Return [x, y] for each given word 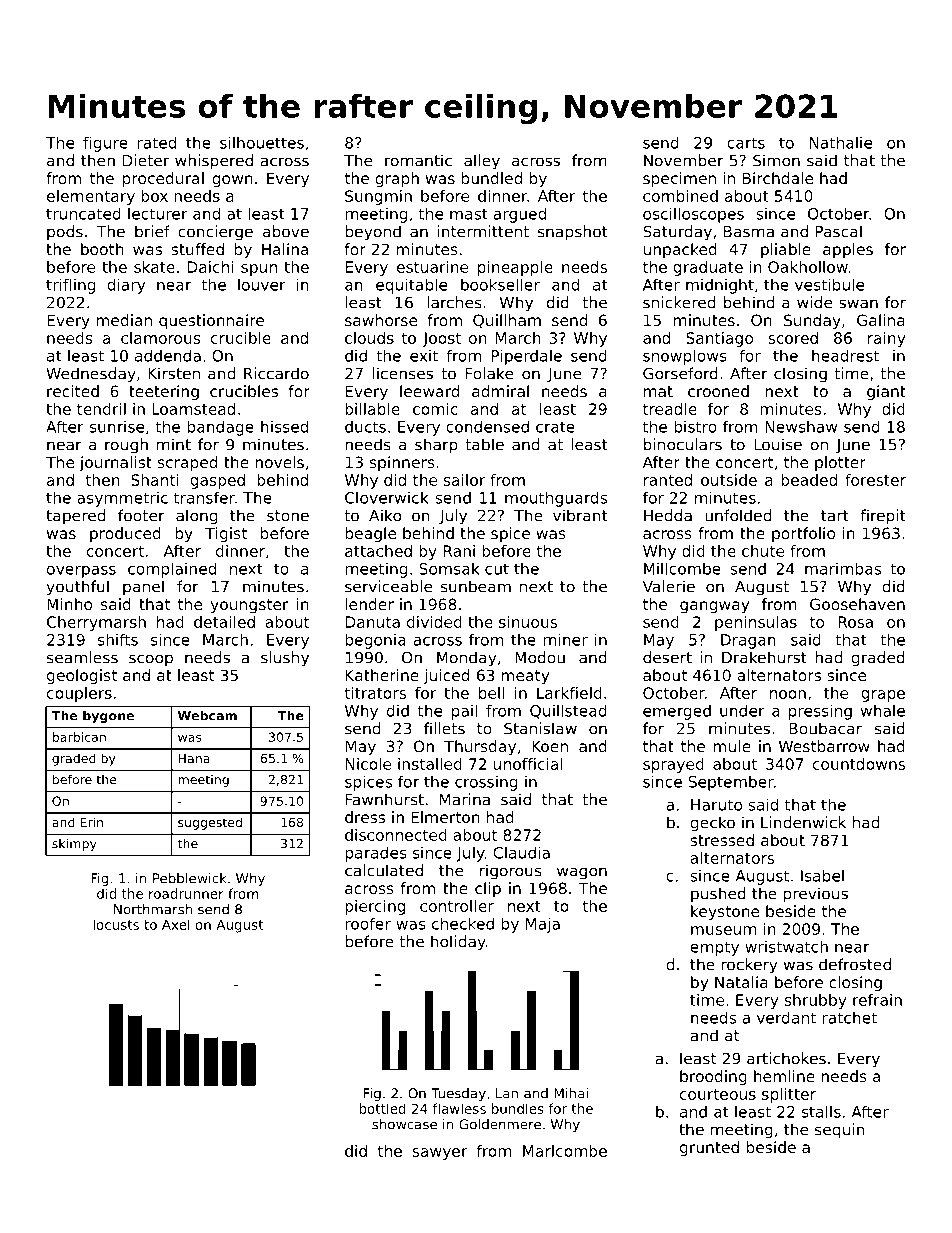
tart [835, 516]
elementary [91, 197]
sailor [464, 480]
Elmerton [445, 817]
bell [491, 693]
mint [174, 444]
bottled [383, 1108]
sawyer [440, 1154]
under [742, 710]
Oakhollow [808, 267]
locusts [116, 924]
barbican [79, 737]
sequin [840, 1131]
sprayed [673, 765]
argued [520, 215]
